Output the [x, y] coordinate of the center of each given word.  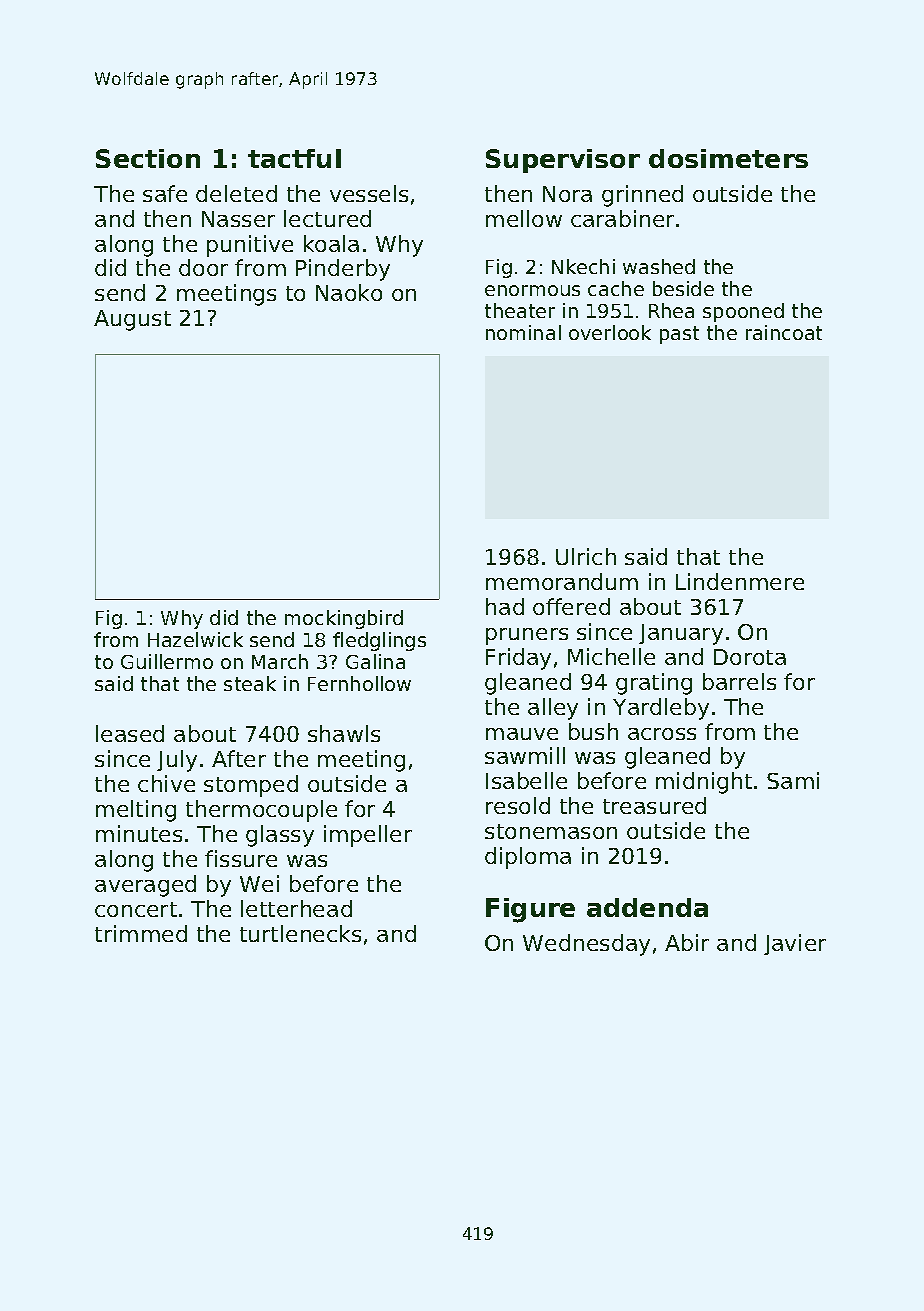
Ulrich [586, 556]
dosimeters [728, 158]
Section [148, 158]
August [132, 320]
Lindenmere [740, 581]
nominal [523, 332]
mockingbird [344, 619]
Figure [530, 910]
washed [659, 266]
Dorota [750, 657]
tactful [294, 158]
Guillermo [167, 661]
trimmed [141, 933]
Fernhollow [359, 683]
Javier [795, 944]
